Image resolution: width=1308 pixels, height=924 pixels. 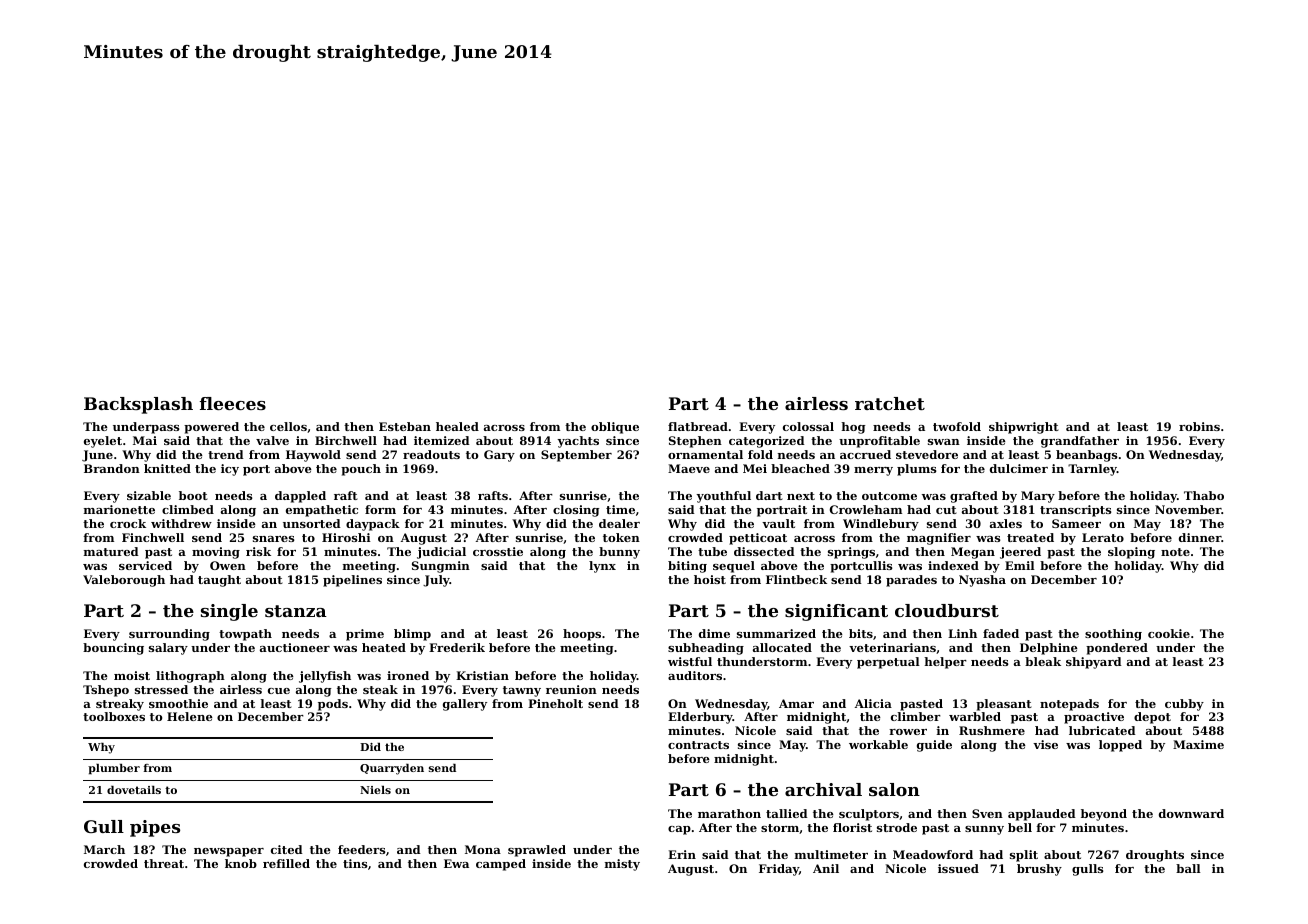 I want to click on beyond, so click(x=1104, y=815).
